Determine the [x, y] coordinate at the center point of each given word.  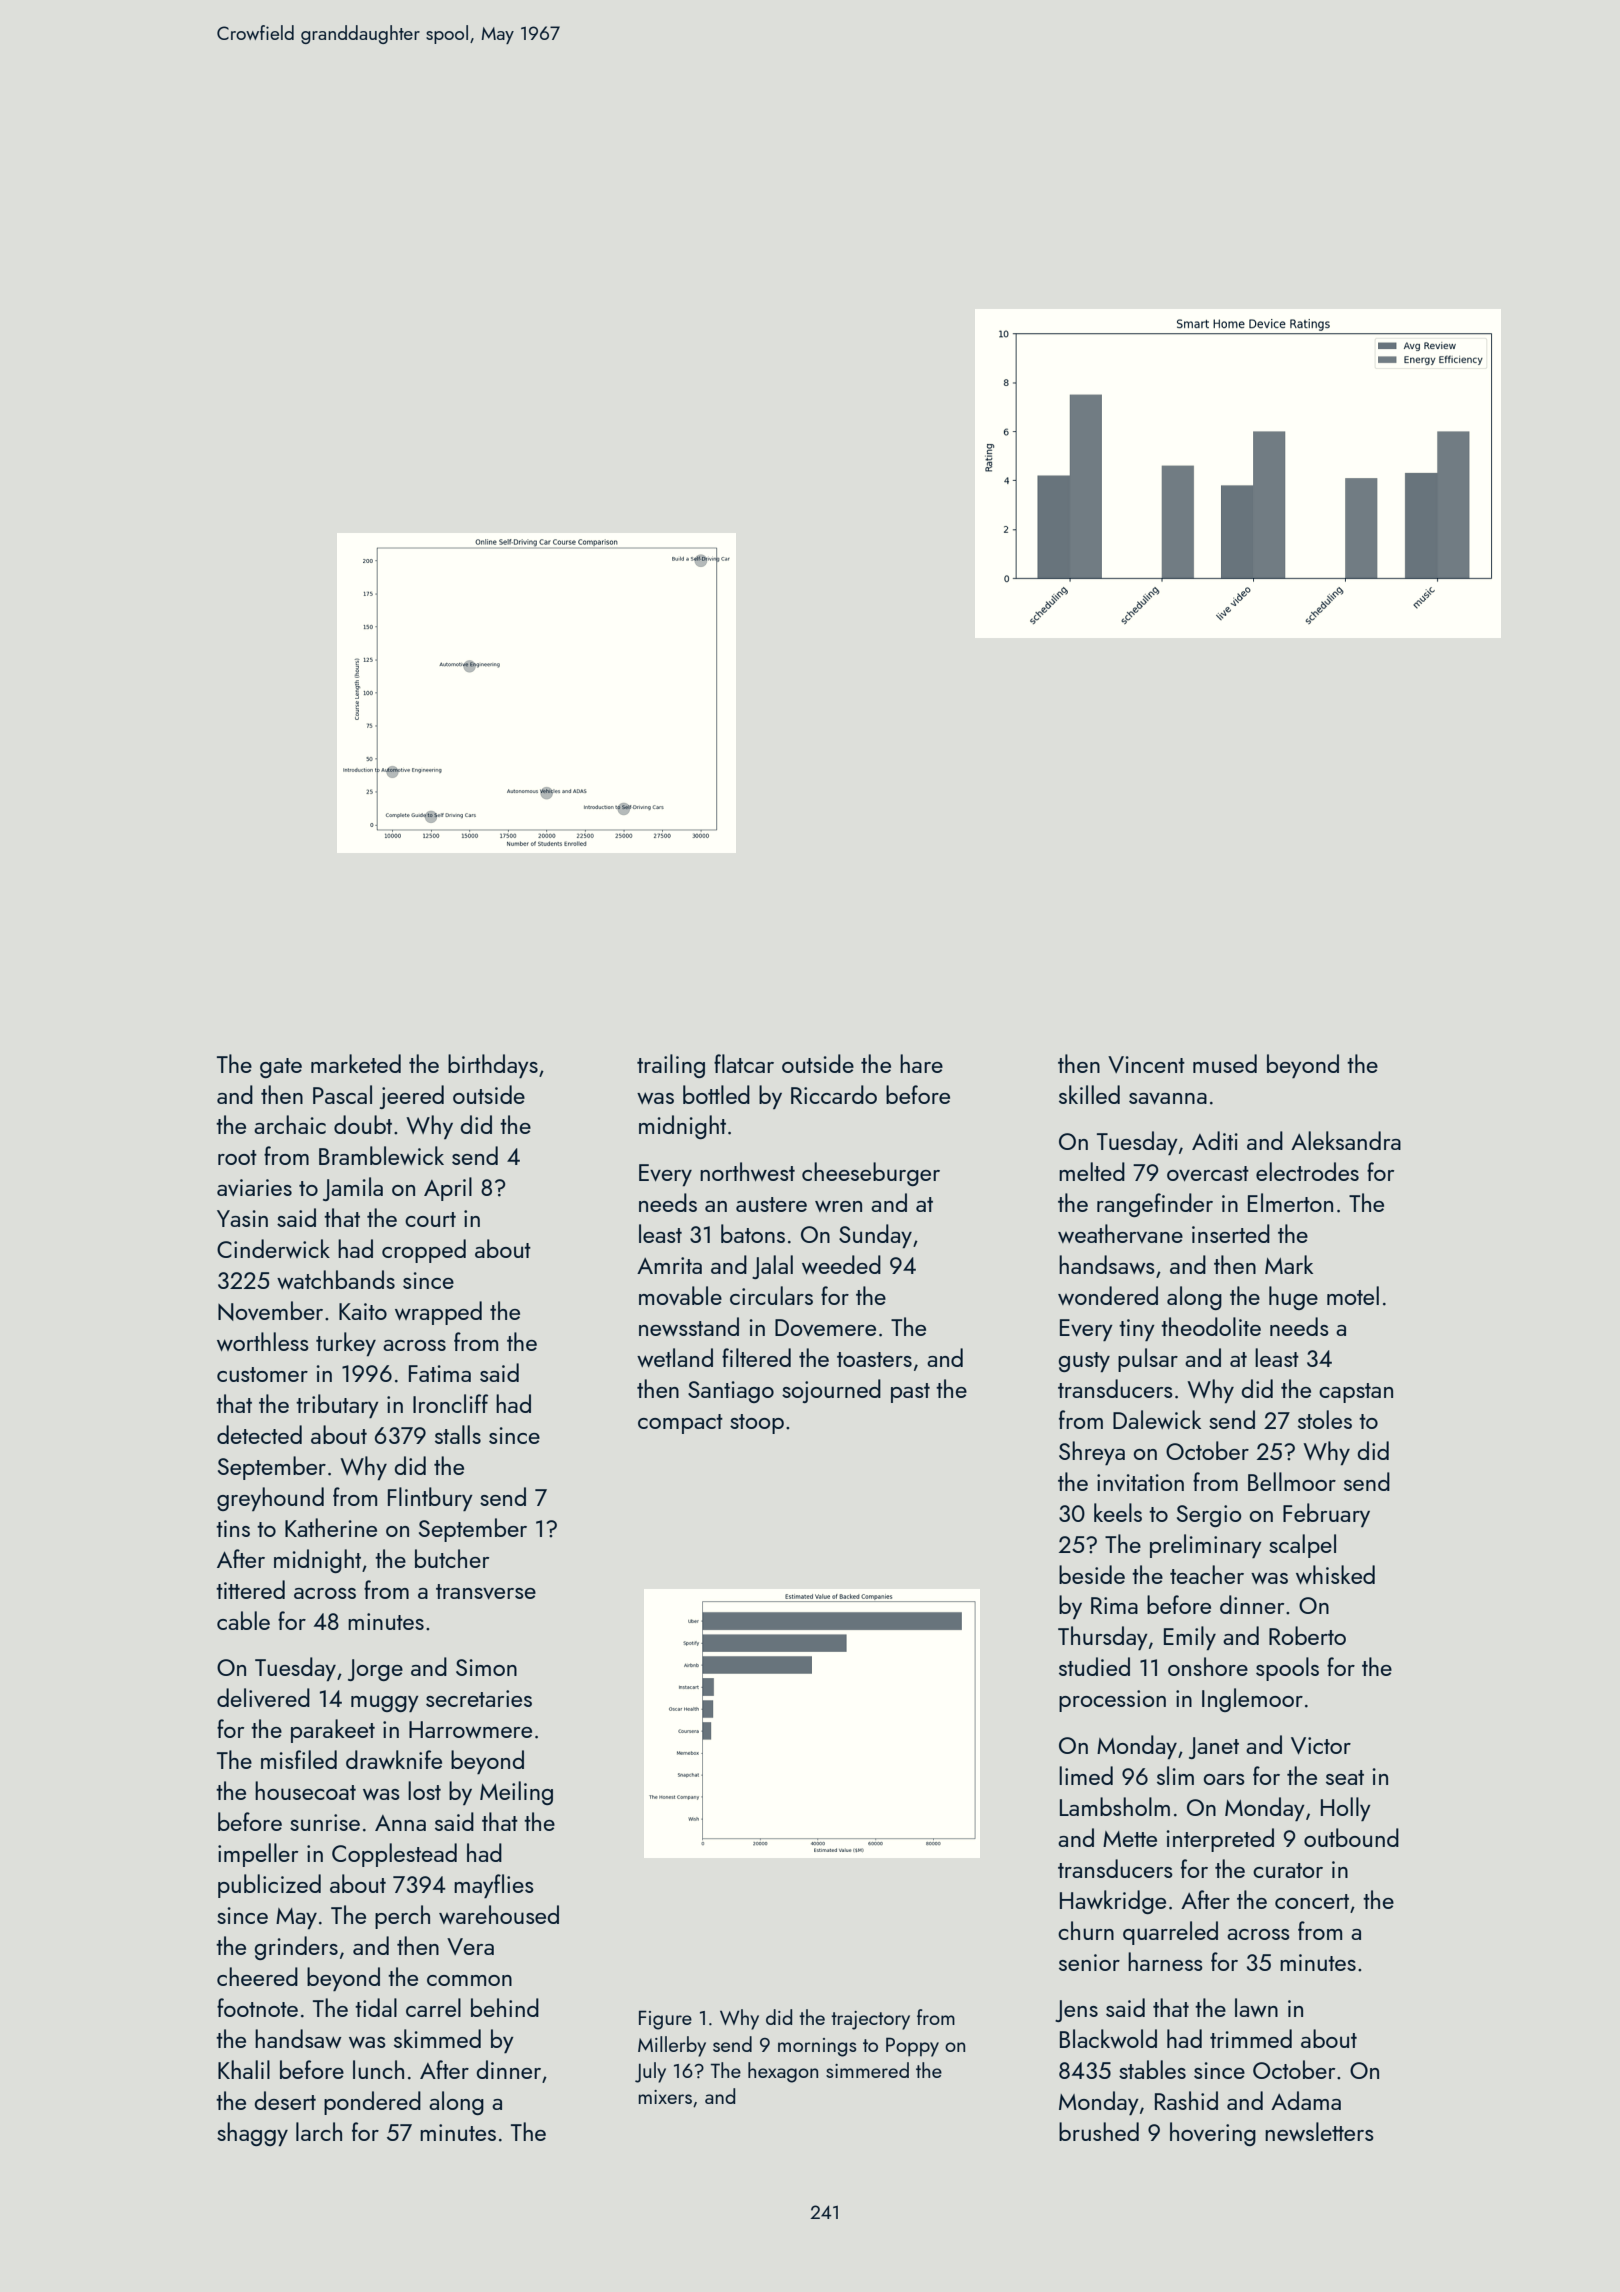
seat [1345, 1777]
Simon [486, 1667]
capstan [1356, 1393]
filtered [756, 1357]
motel [1353, 1295]
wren [838, 1206]
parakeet [333, 1731]
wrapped [438, 1313]
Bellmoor [1292, 1481]
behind [505, 2007]
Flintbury [430, 1499]
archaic [290, 1124]
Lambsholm [1115, 1806]
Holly [1346, 1809]
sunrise [325, 1822]
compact [680, 1424]
